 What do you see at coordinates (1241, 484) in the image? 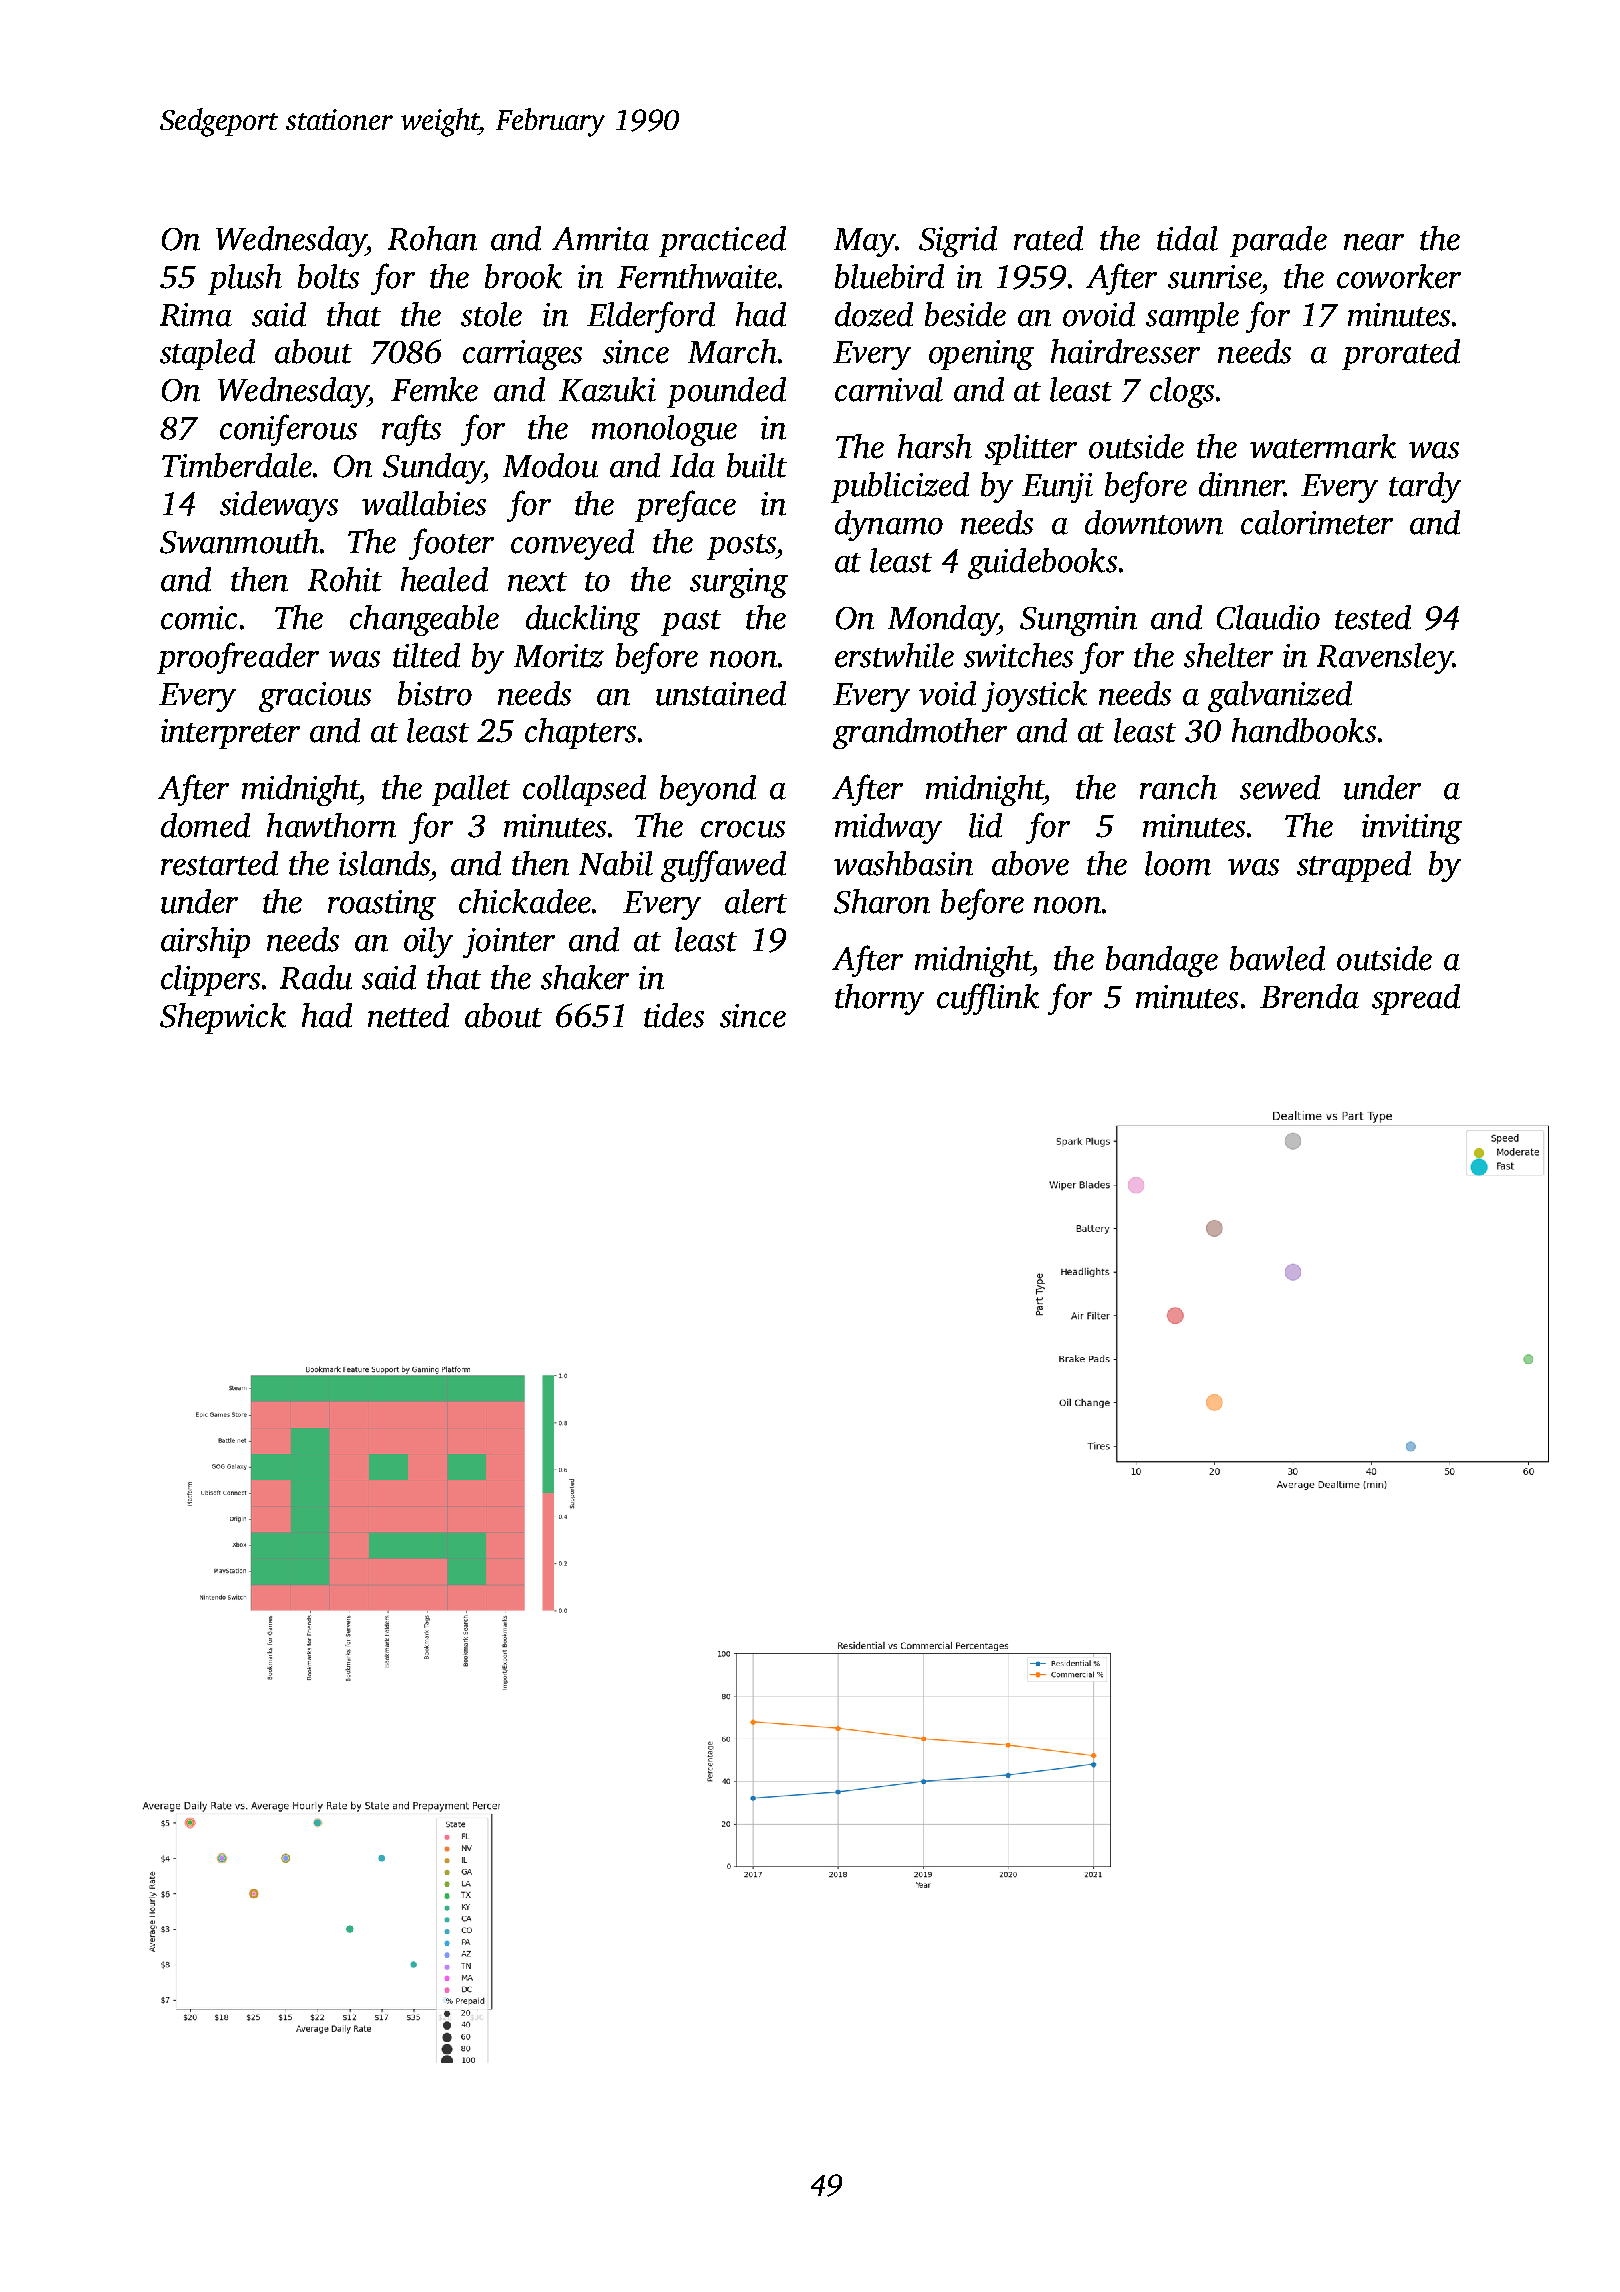
I see `dinner` at bounding box center [1241, 484].
